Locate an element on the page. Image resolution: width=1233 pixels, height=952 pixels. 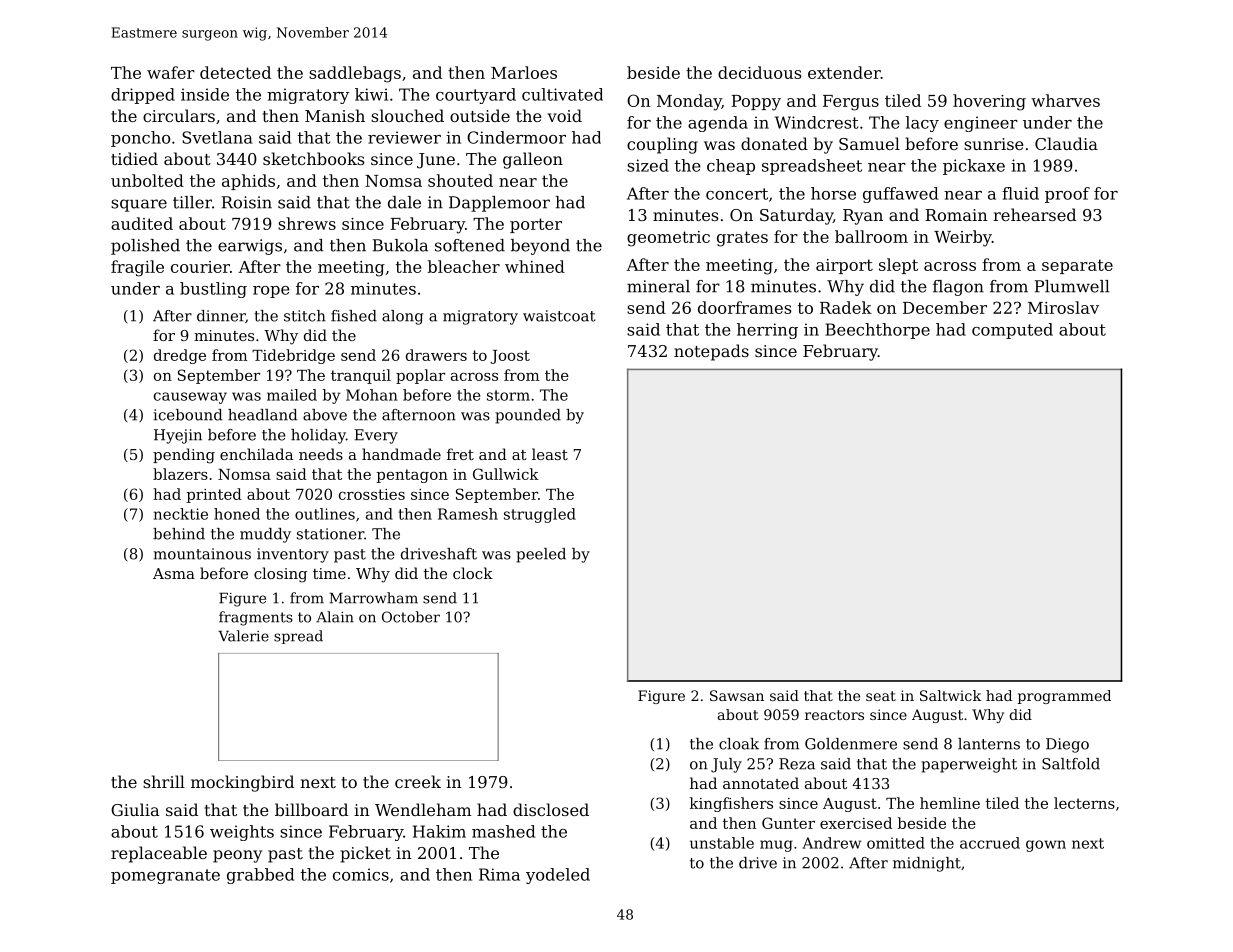
struggled is located at coordinates (540, 515).
